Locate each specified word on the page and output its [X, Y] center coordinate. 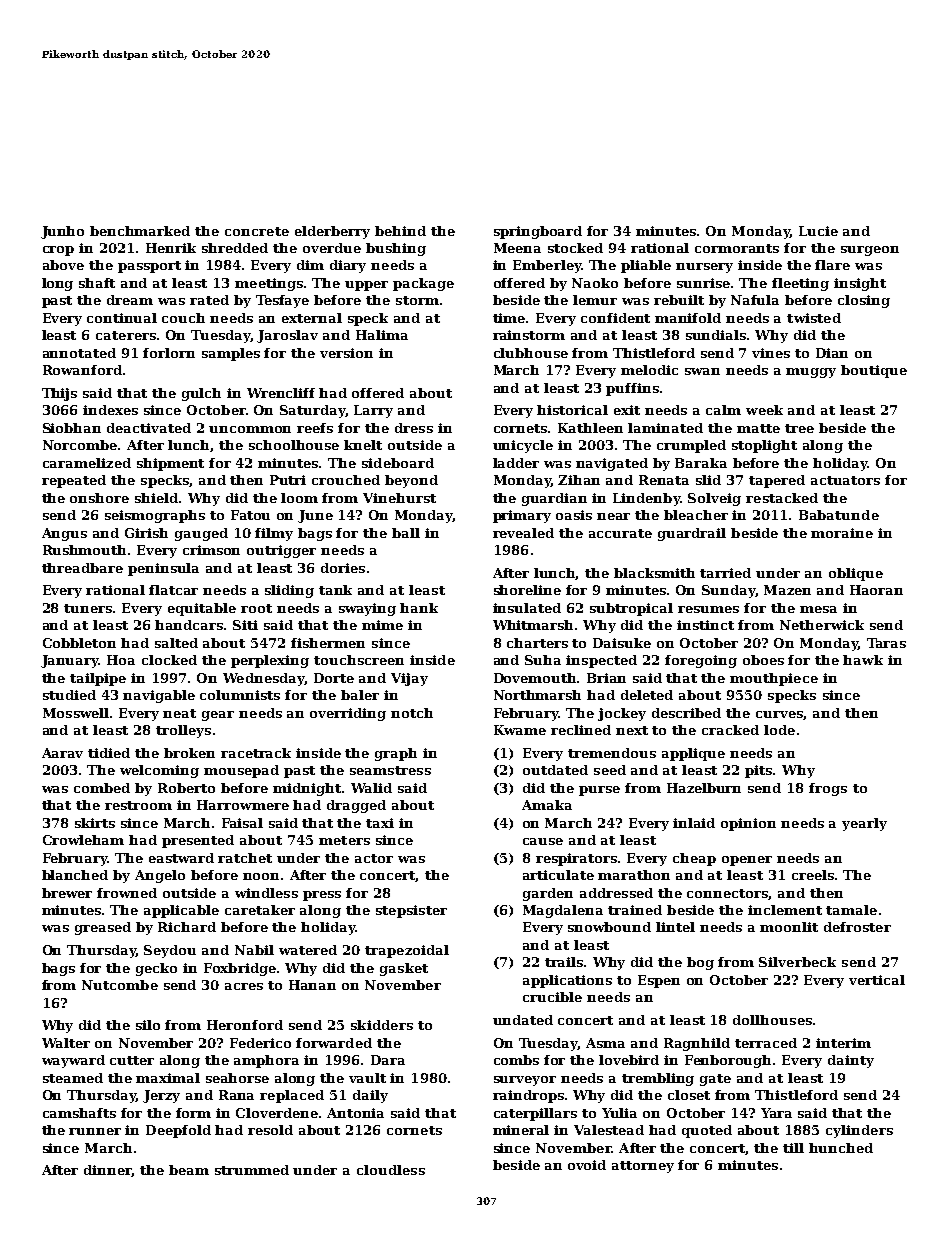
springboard [538, 232]
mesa [818, 609]
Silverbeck [797, 962]
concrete [257, 231]
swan [702, 371]
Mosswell [76, 713]
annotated [79, 353]
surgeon [870, 251]
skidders [382, 1025]
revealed [523, 533]
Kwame [520, 730]
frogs [828, 789]
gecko [156, 969]
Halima [382, 335]
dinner [108, 1171]
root [256, 608]
